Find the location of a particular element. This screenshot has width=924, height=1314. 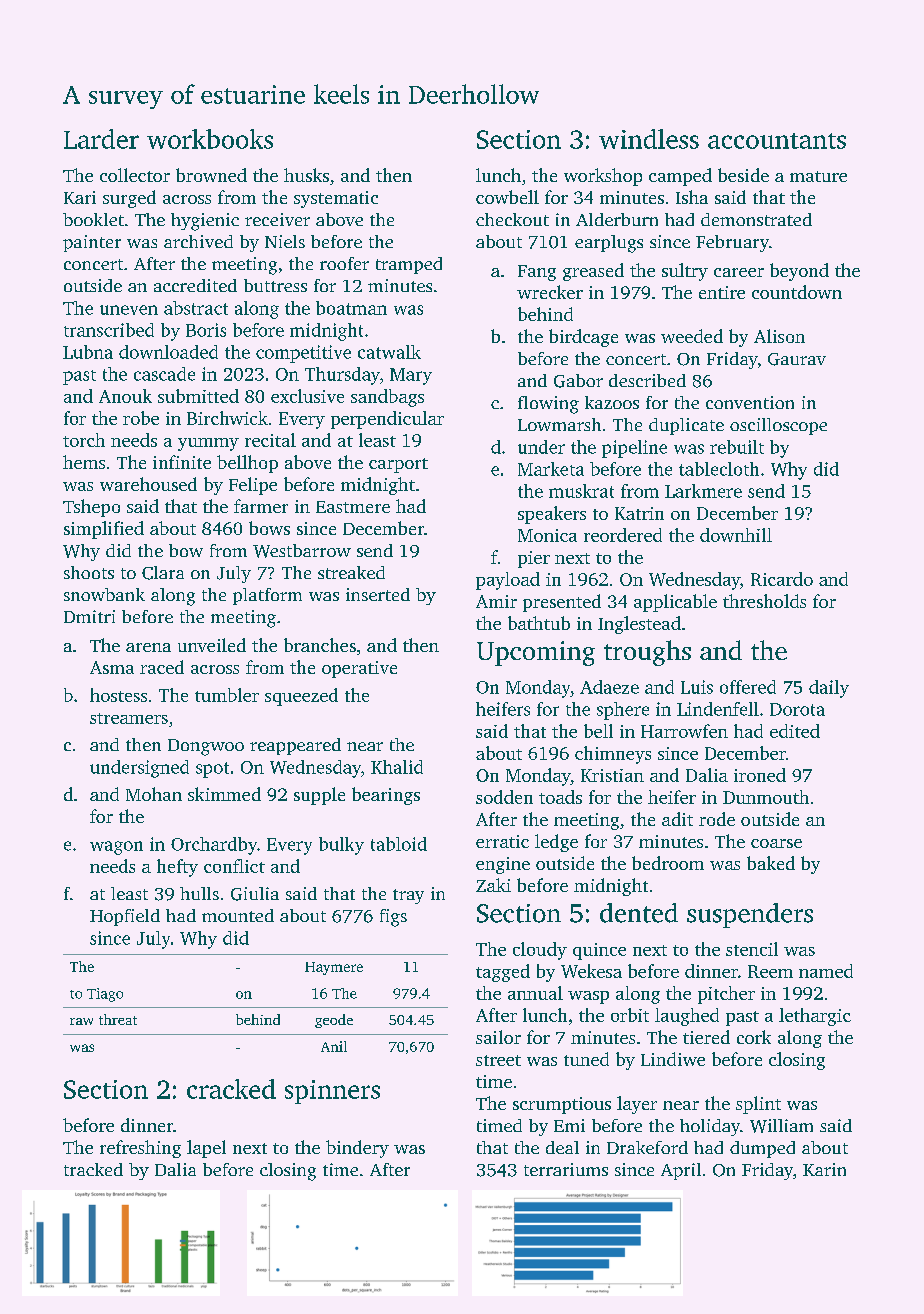

mounted is located at coordinates (238, 915).
